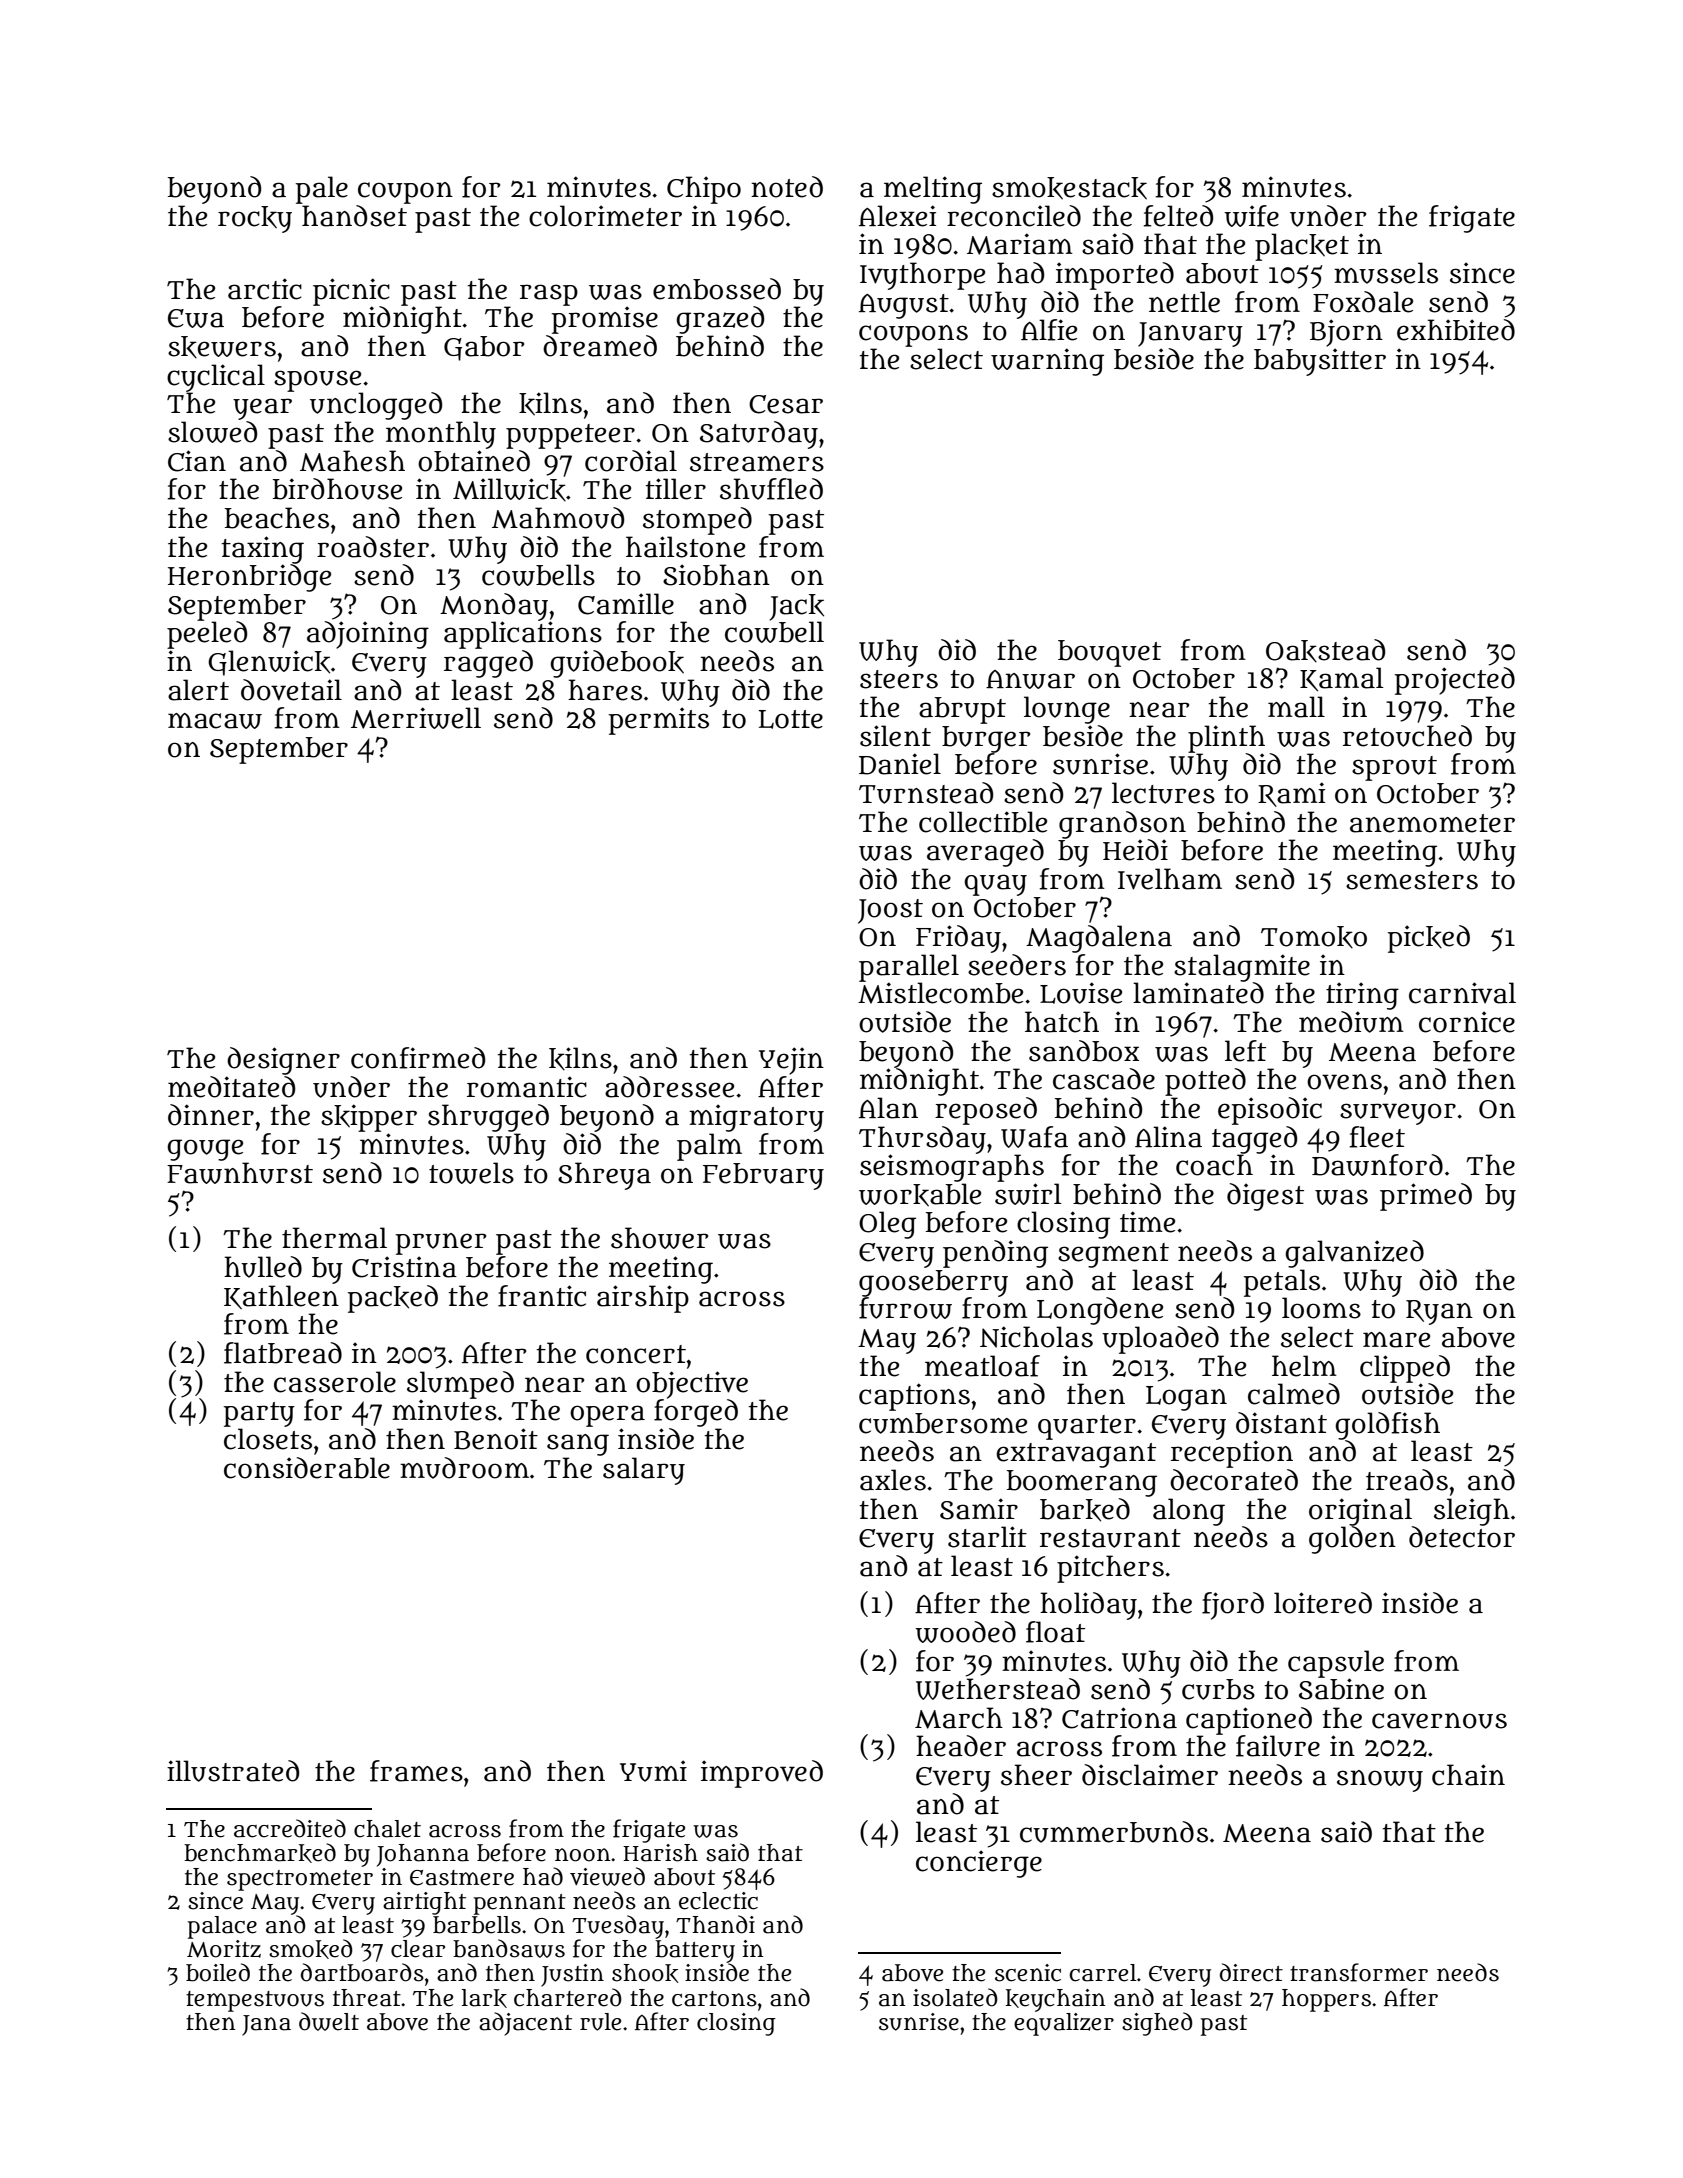 The height and width of the screenshot is (2178, 1683). What do you see at coordinates (266, 2025) in the screenshot?
I see `Jana` at bounding box center [266, 2025].
